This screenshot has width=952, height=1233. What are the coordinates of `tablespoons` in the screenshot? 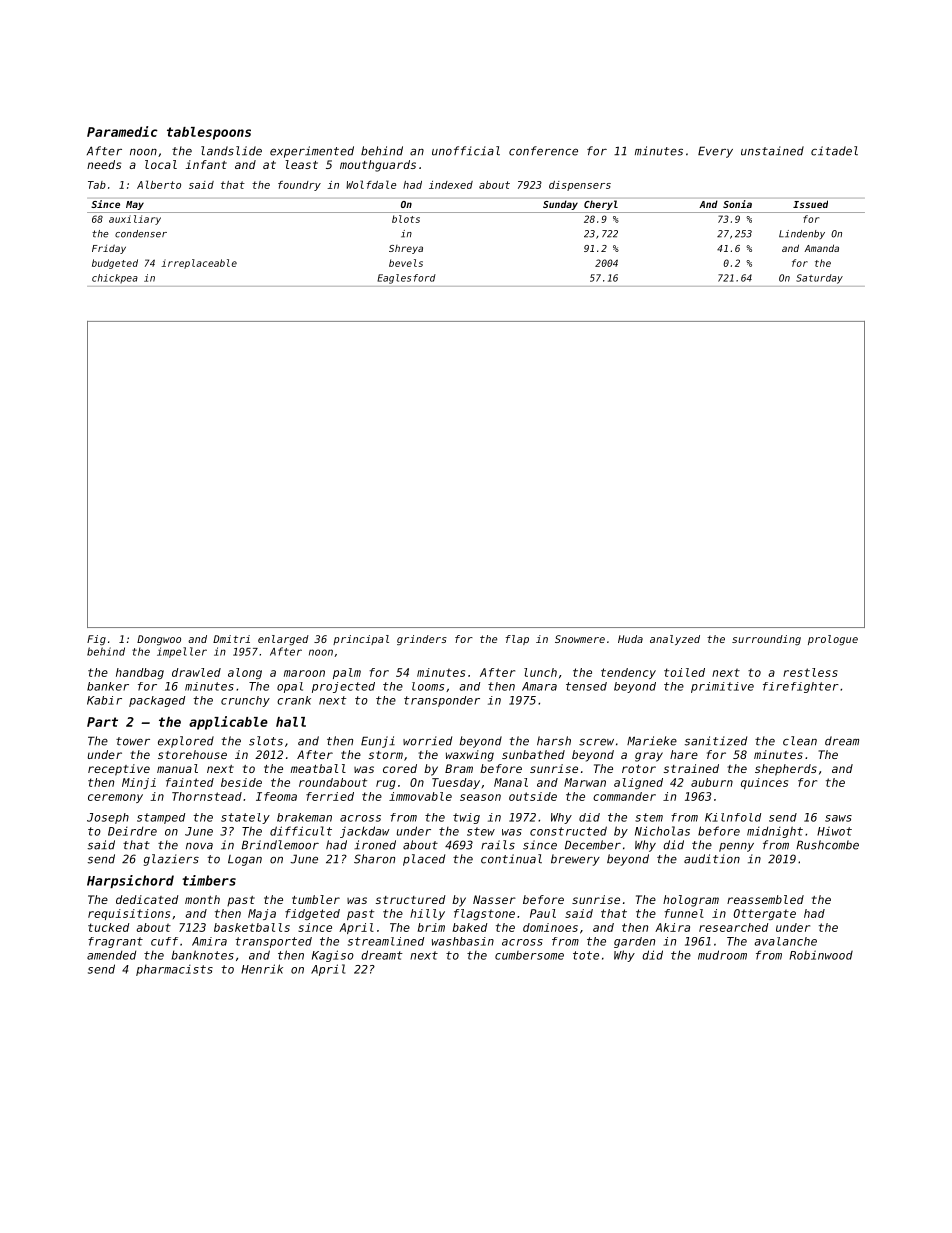 It's located at (209, 133).
